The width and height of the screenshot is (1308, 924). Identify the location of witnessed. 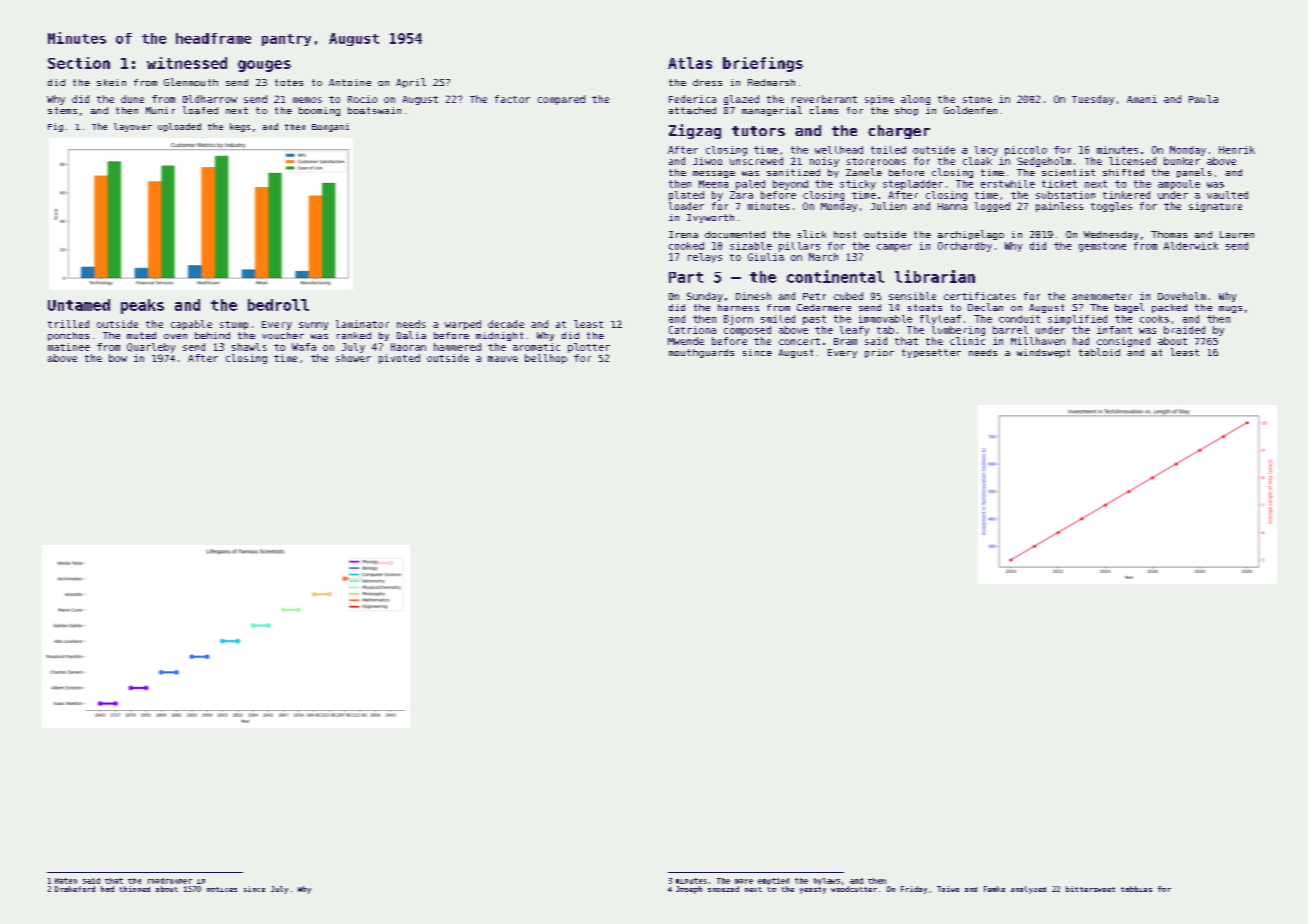
(187, 63).
